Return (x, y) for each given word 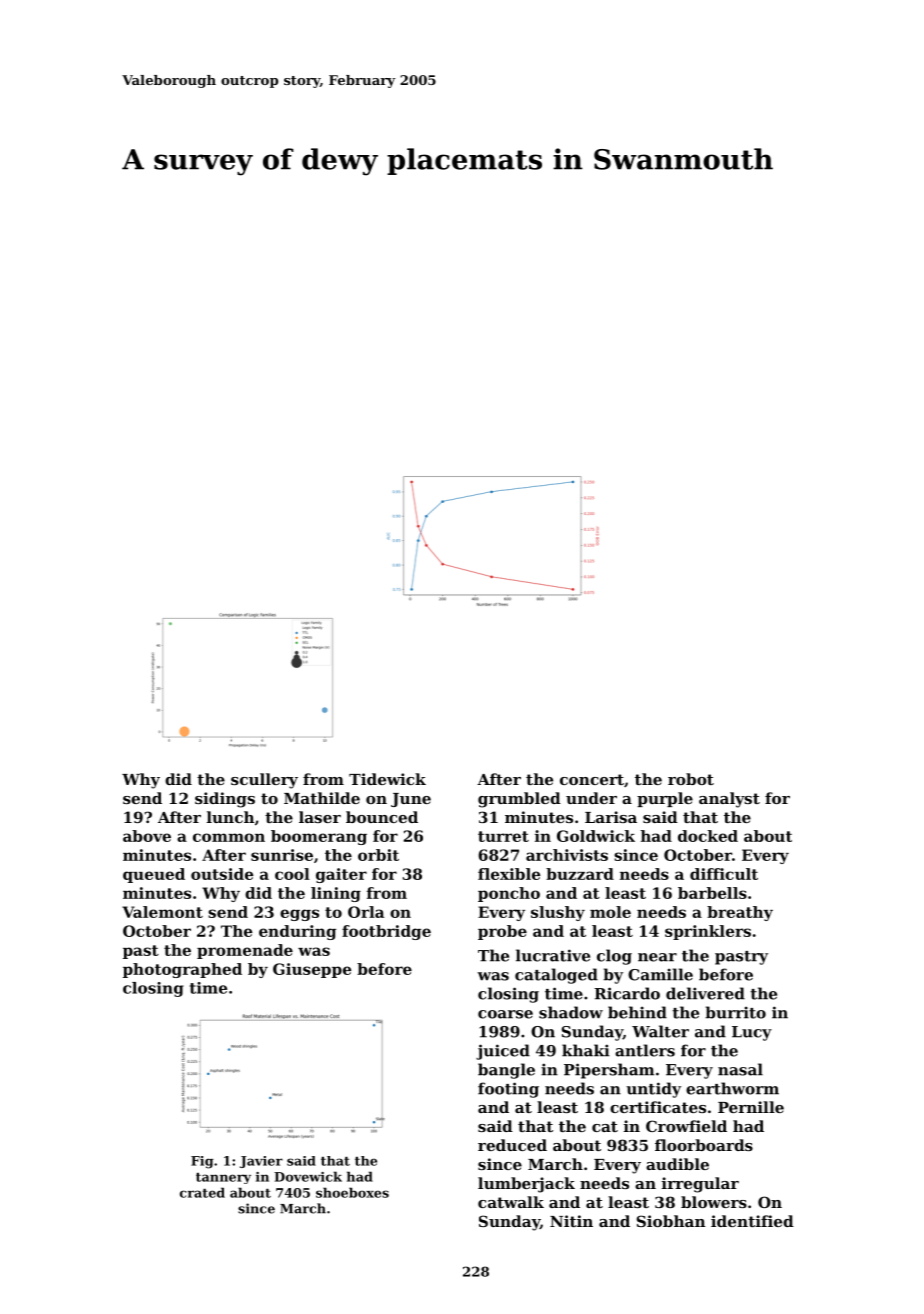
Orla (366, 912)
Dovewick (308, 1176)
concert (592, 779)
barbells (712, 893)
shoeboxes (352, 1192)
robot (691, 779)
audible (677, 1164)
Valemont (162, 912)
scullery (264, 781)
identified (752, 1221)
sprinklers (708, 932)
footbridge (386, 932)
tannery (223, 1178)
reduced (512, 1145)
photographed (182, 970)
